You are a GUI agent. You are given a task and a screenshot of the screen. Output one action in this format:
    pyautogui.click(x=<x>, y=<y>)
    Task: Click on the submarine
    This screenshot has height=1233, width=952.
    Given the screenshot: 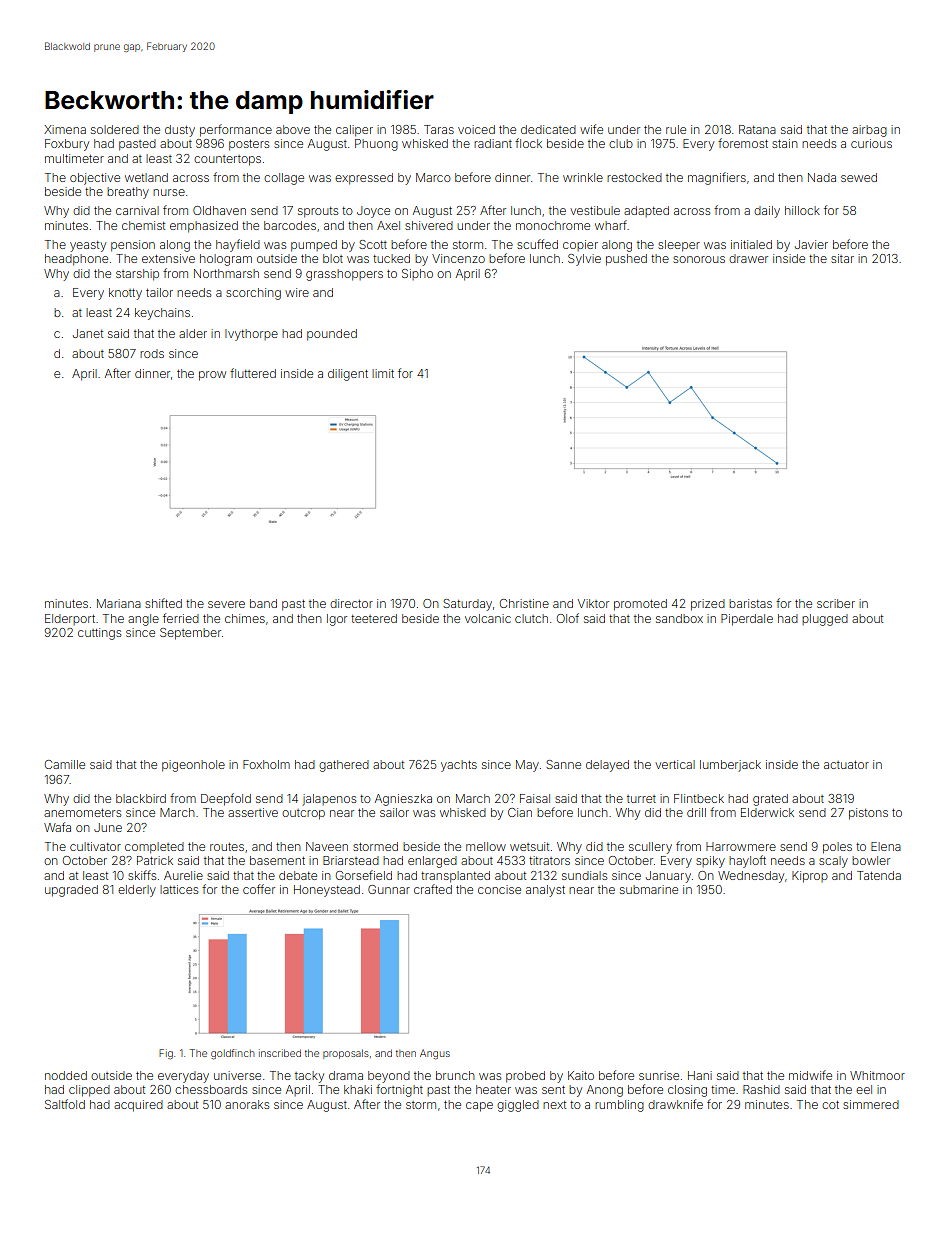 What is the action you would take?
    pyautogui.click(x=649, y=889)
